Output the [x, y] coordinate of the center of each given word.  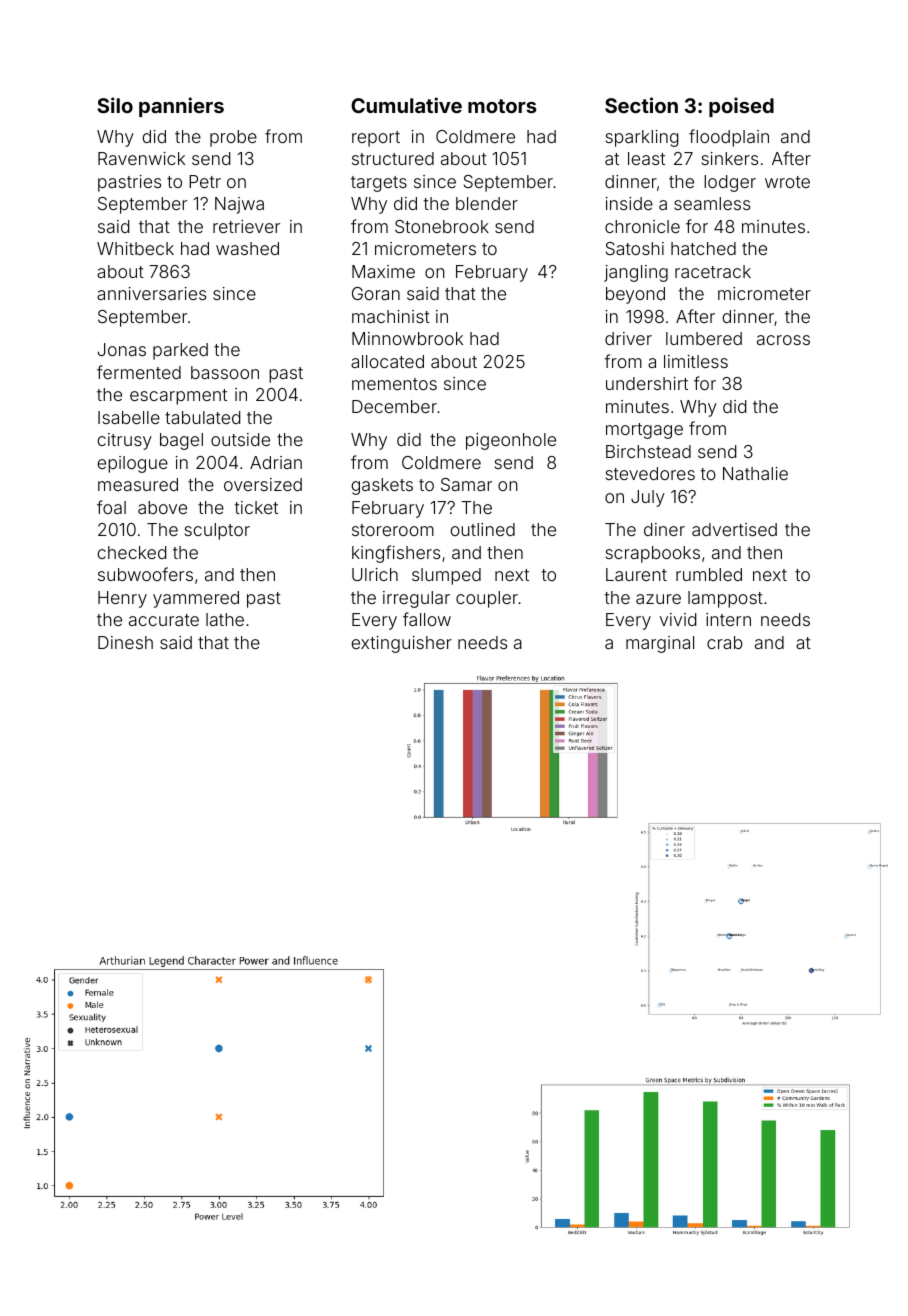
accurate [164, 620]
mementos [394, 384]
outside [240, 439]
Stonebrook [442, 226]
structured [393, 158]
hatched [703, 248]
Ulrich [375, 574]
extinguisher [401, 644]
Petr [205, 181]
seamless [712, 203]
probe [233, 138]
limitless [696, 361]
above [162, 507]
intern [728, 619]
